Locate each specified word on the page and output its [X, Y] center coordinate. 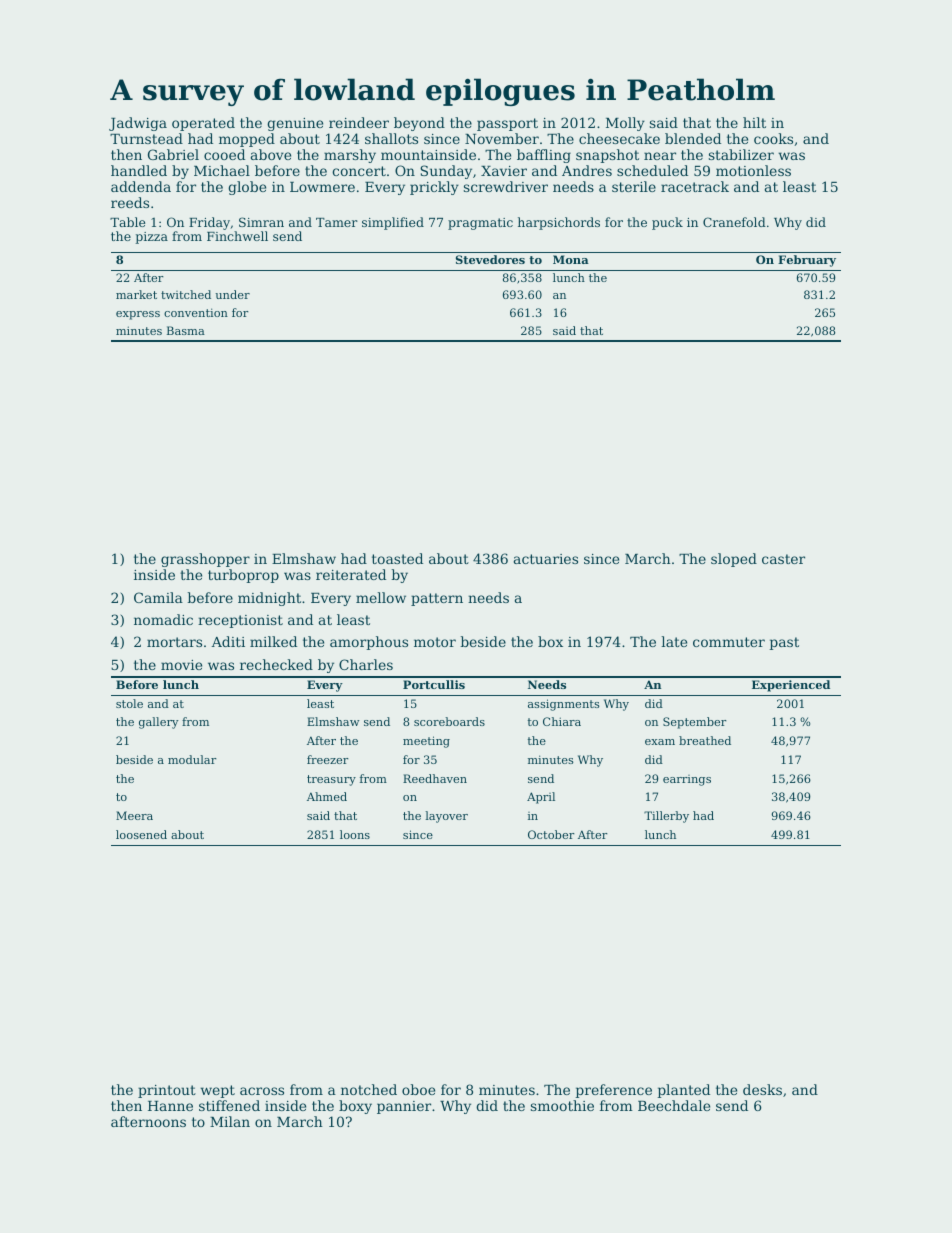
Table [127, 222]
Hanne [170, 1106]
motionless [753, 170]
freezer [327, 759]
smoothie [562, 1105]
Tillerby [666, 817]
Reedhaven [435, 778]
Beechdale [674, 1105]
